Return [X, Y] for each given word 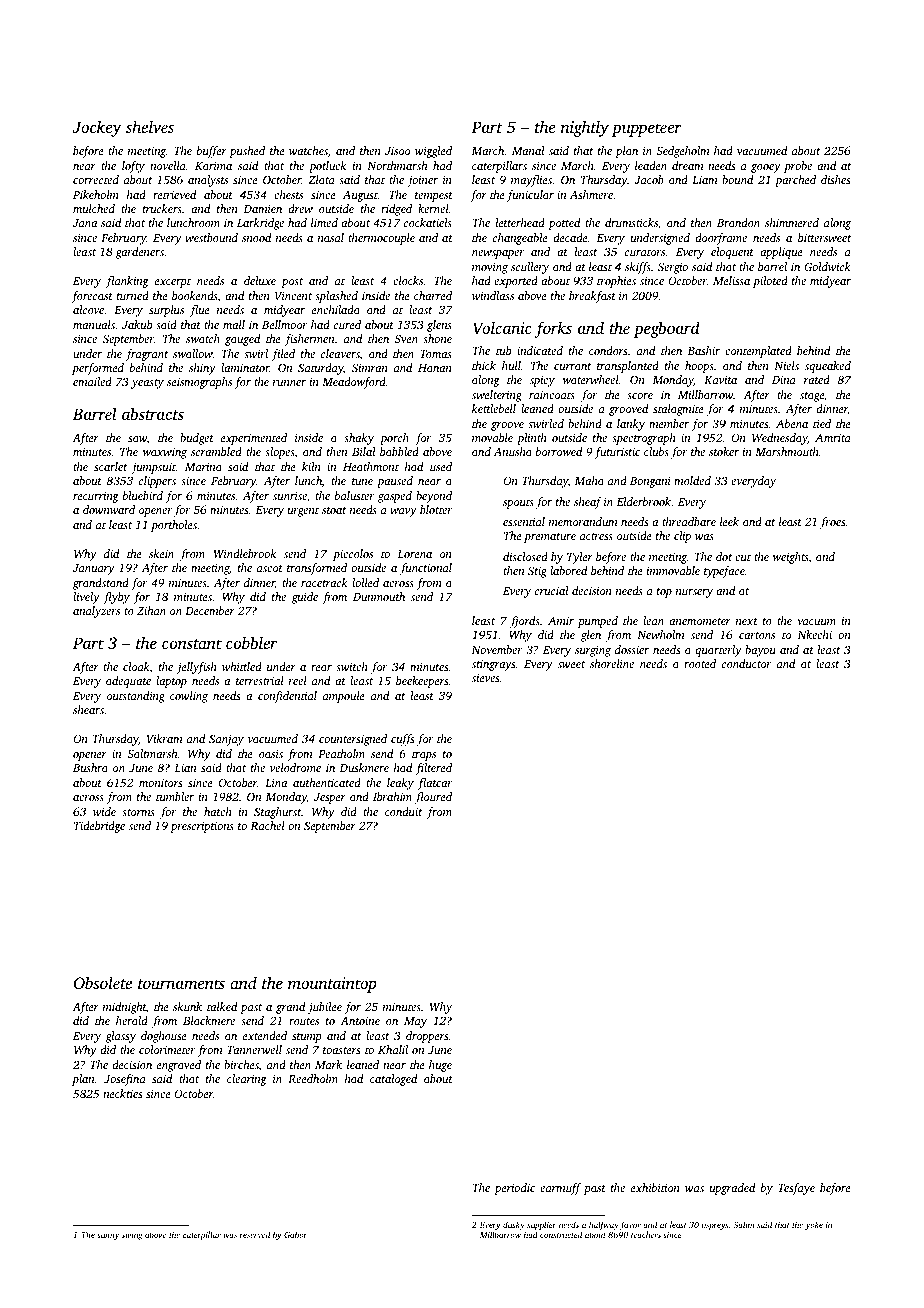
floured [433, 798]
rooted [700, 663]
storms [138, 812]
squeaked [828, 367]
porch [394, 439]
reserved [255, 1234]
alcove [88, 309]
